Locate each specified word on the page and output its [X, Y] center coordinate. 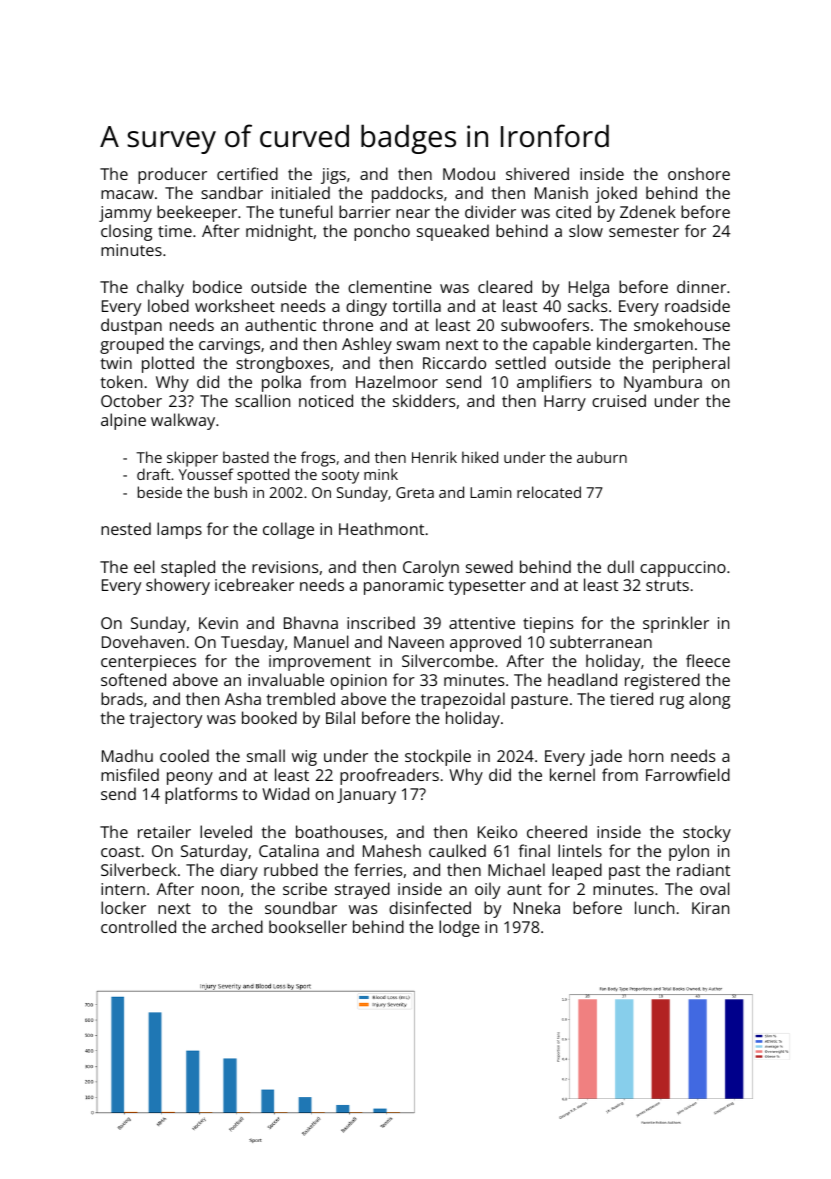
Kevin [218, 623]
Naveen [416, 642]
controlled [138, 926]
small [266, 755]
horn [646, 755]
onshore [699, 173]
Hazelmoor [397, 381]
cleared [505, 286]
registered [662, 681]
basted [246, 457]
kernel [572, 774]
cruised [619, 400]
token [121, 381]
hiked [480, 457]
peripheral [691, 364]
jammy [125, 214]
